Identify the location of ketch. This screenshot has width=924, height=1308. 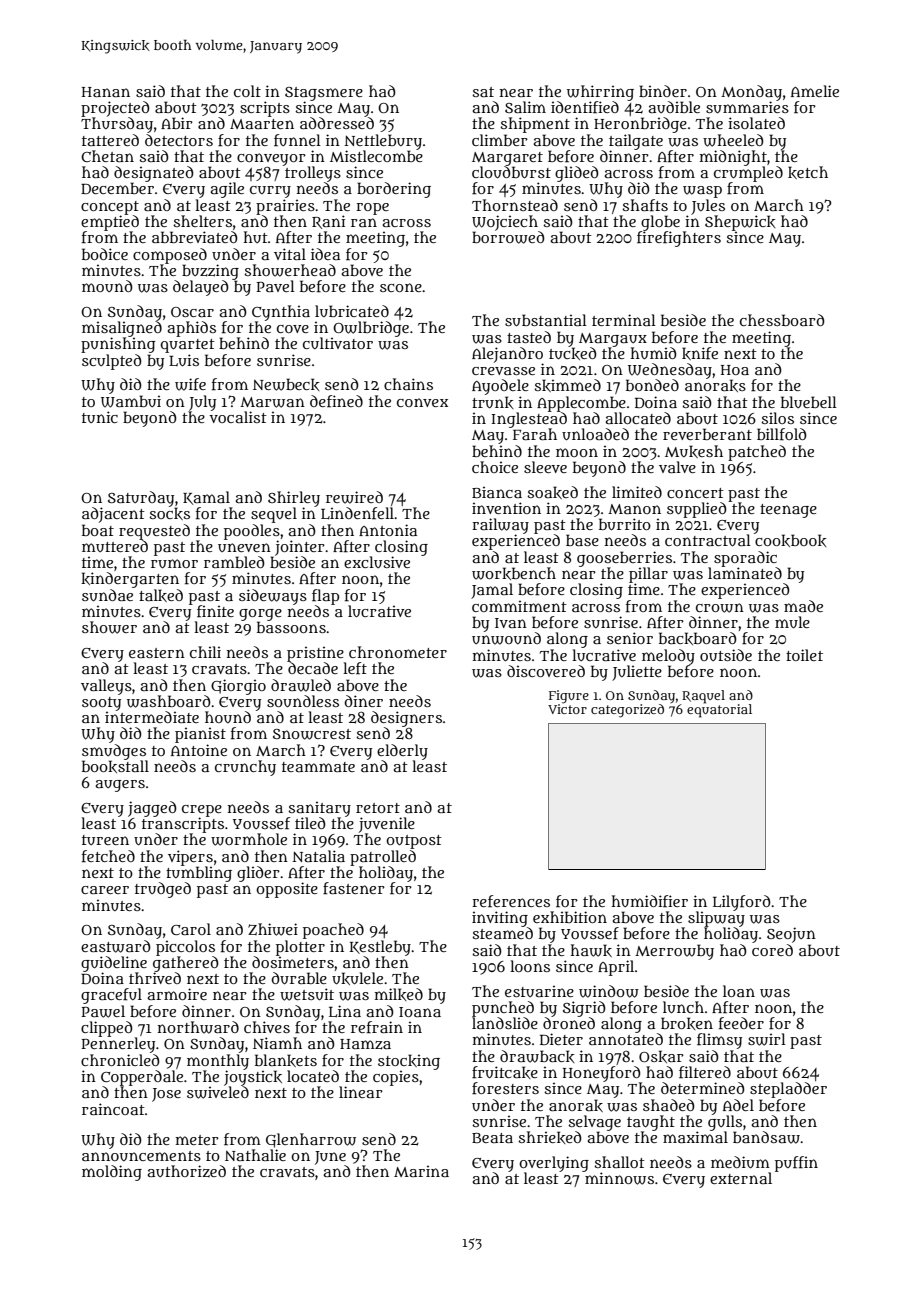
(808, 172).
